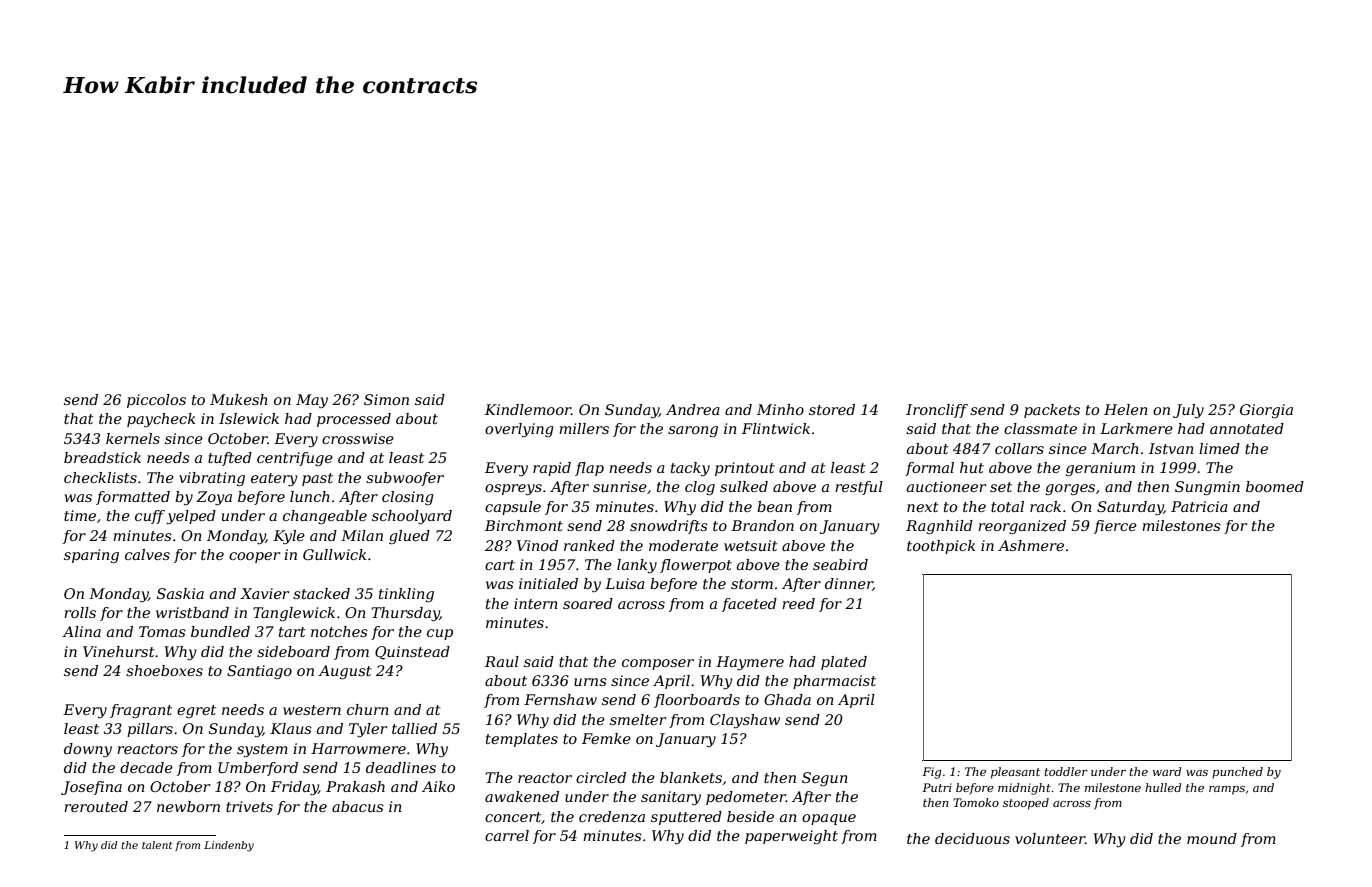  What do you see at coordinates (946, 486) in the screenshot?
I see `auctioneer` at bounding box center [946, 486].
